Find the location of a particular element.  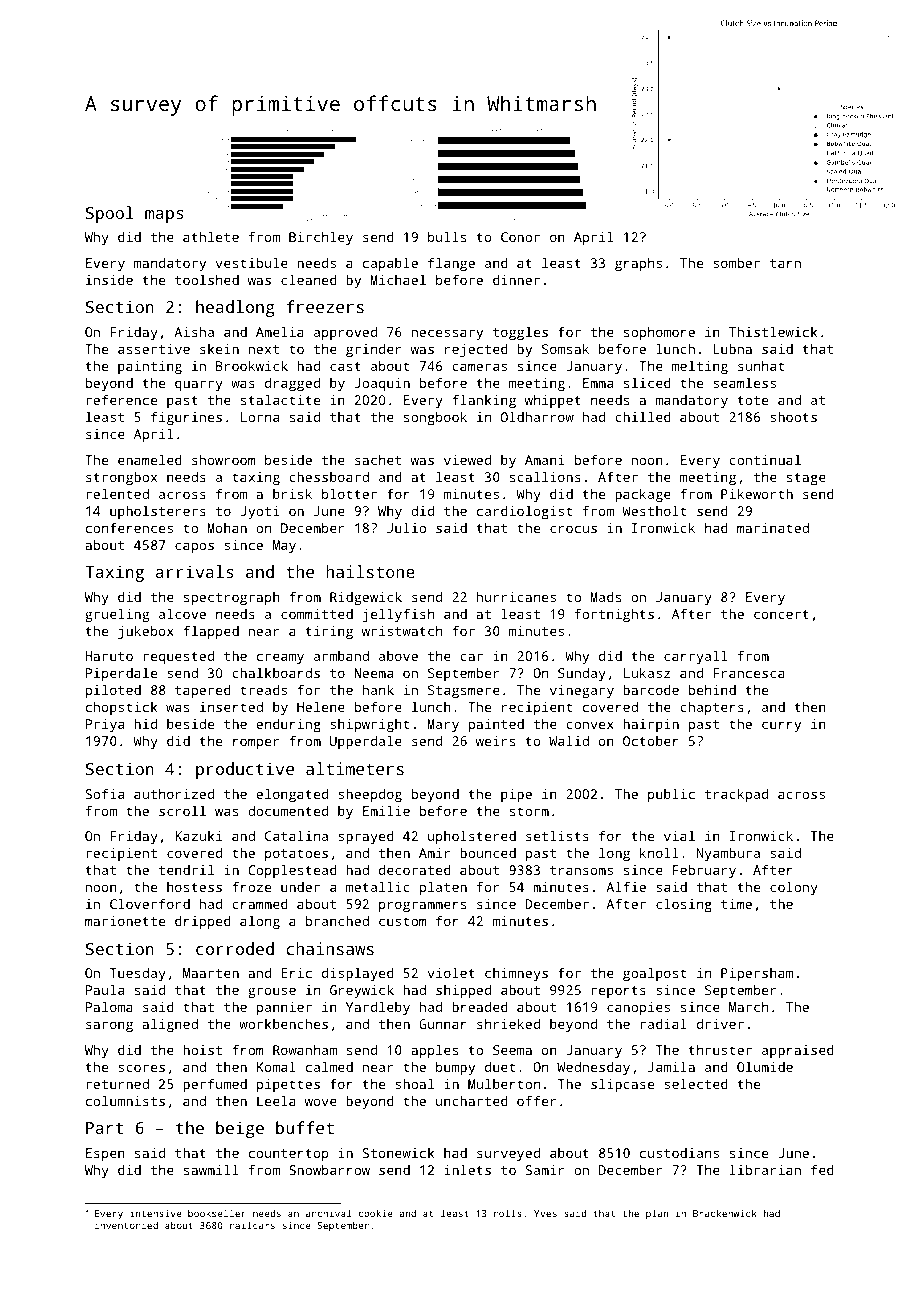

Jyoti is located at coordinates (260, 512).
